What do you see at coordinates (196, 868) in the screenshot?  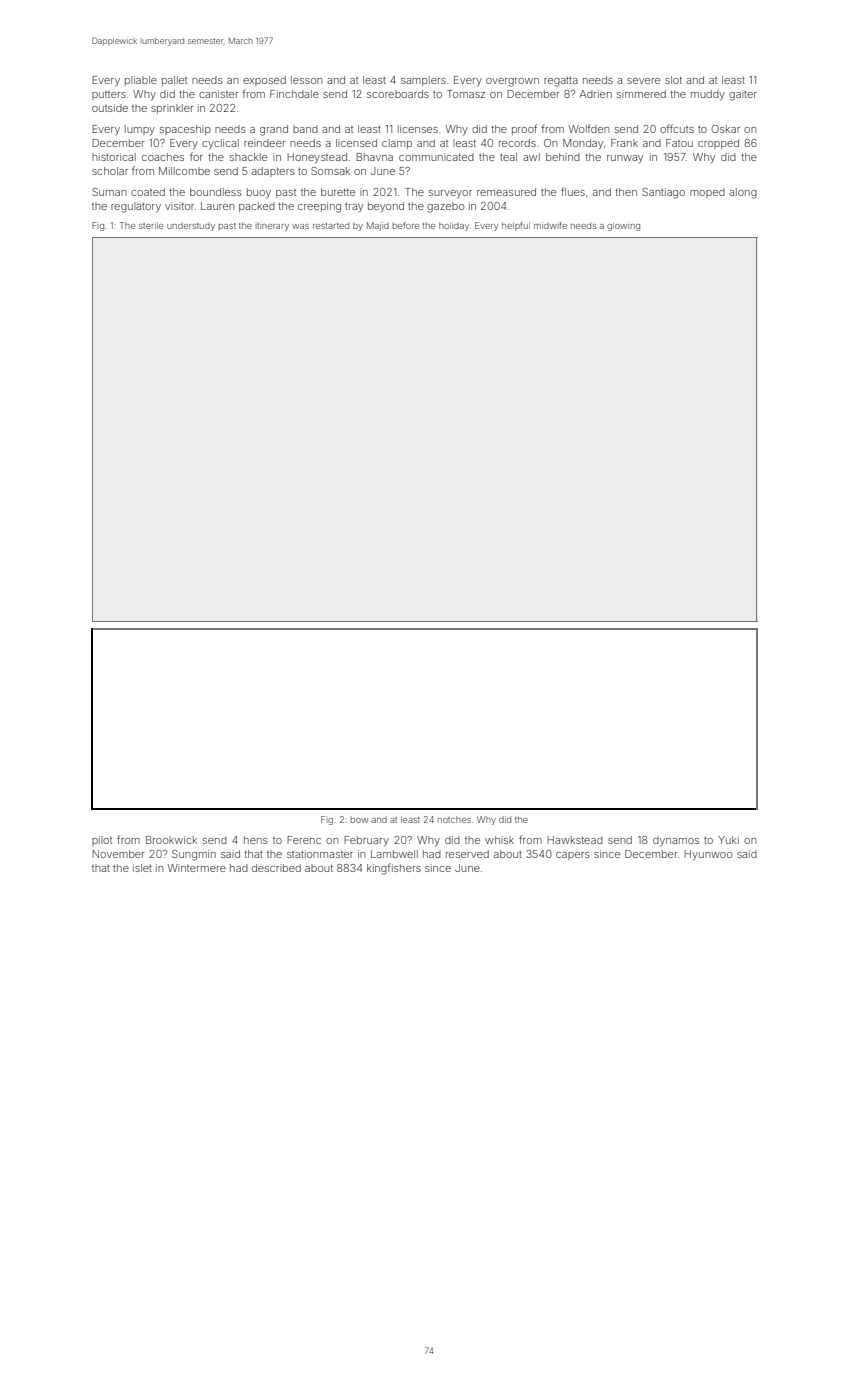 I see `Wintermere` at bounding box center [196, 868].
